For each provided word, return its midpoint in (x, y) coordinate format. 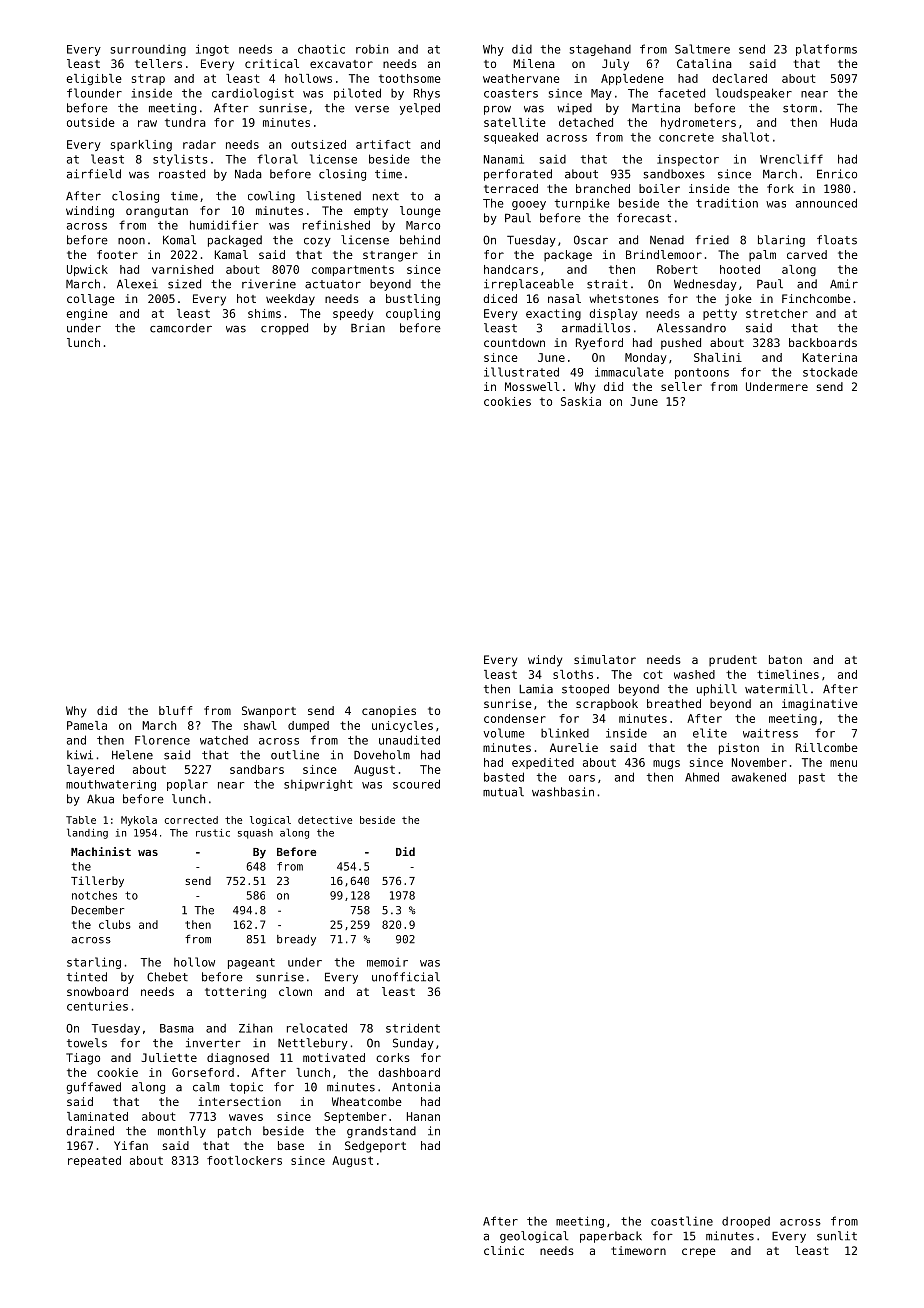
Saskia (581, 401)
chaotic (321, 49)
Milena (534, 63)
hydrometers (698, 123)
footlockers (244, 1160)
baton (785, 659)
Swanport (269, 712)
